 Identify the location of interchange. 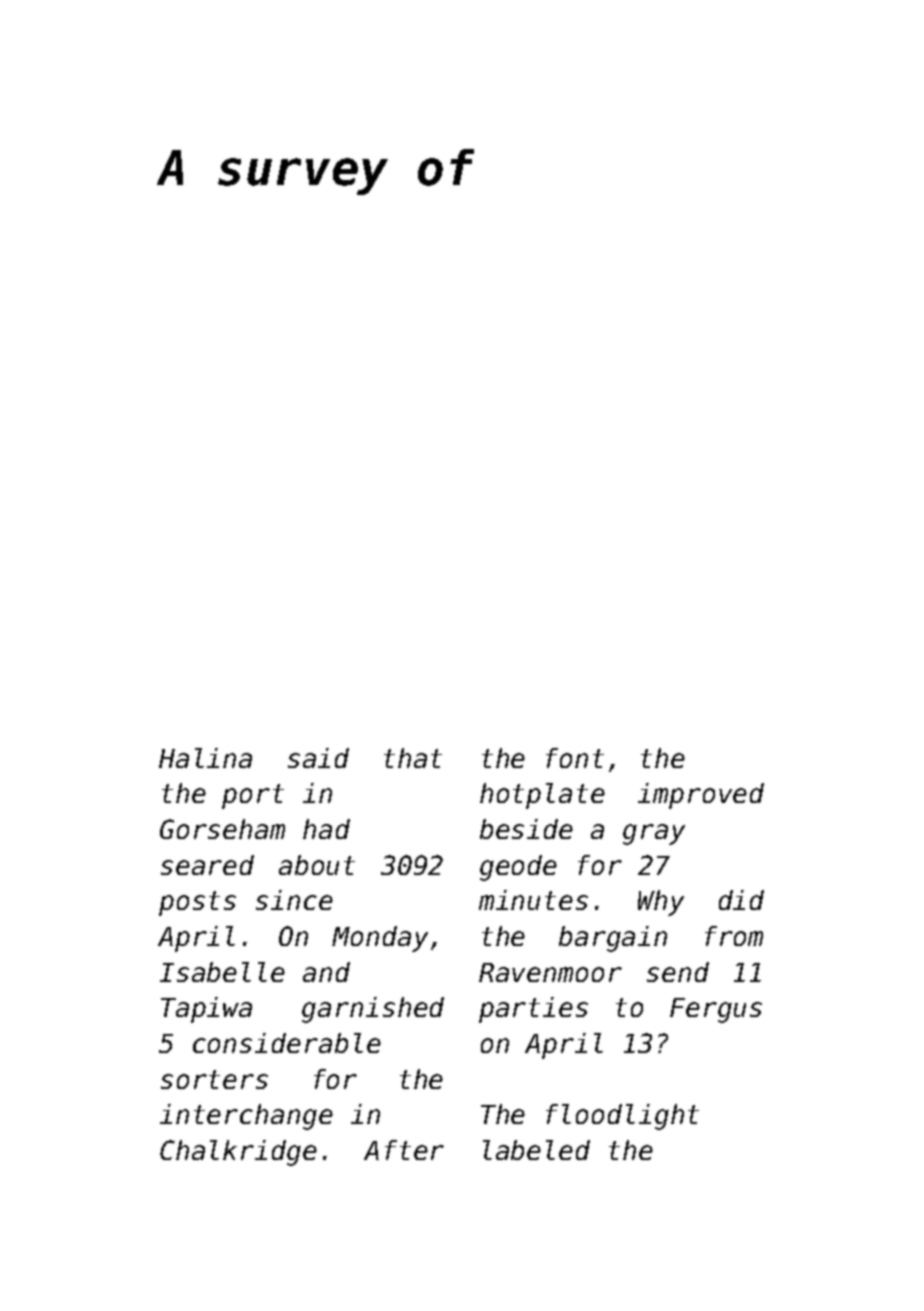
(246, 1117).
